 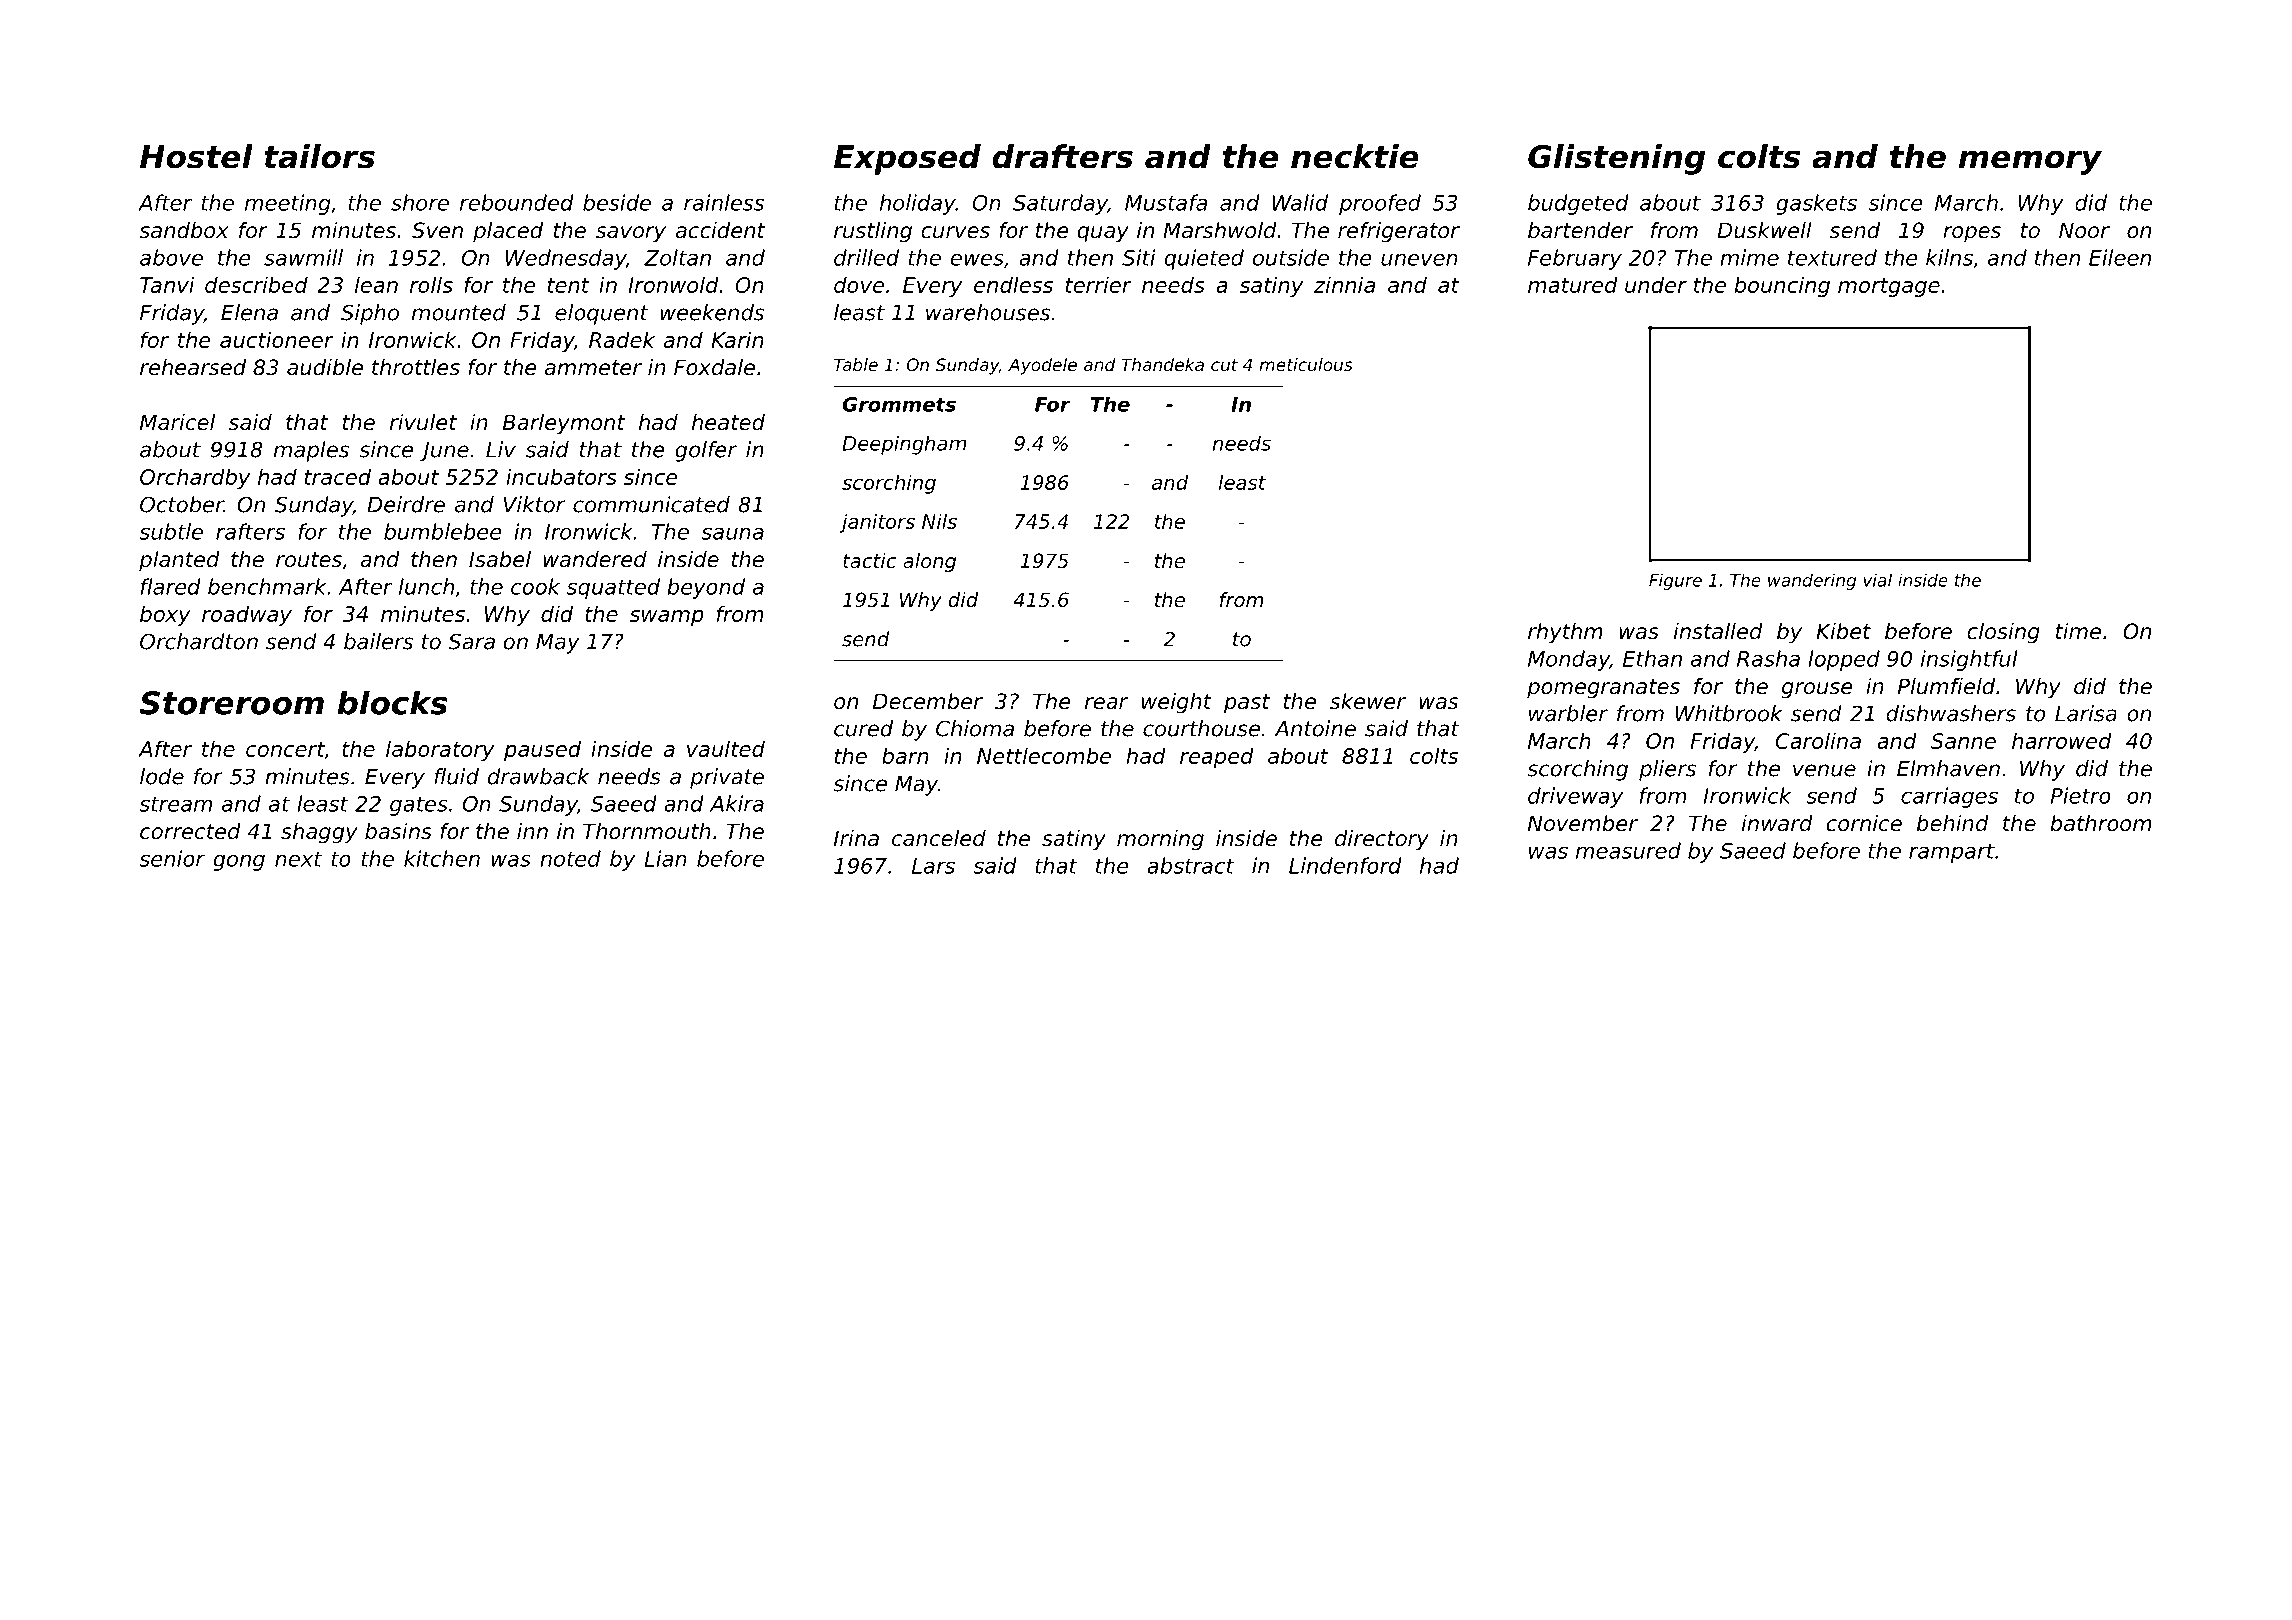 What do you see at coordinates (939, 838) in the document?
I see `canceled` at bounding box center [939, 838].
